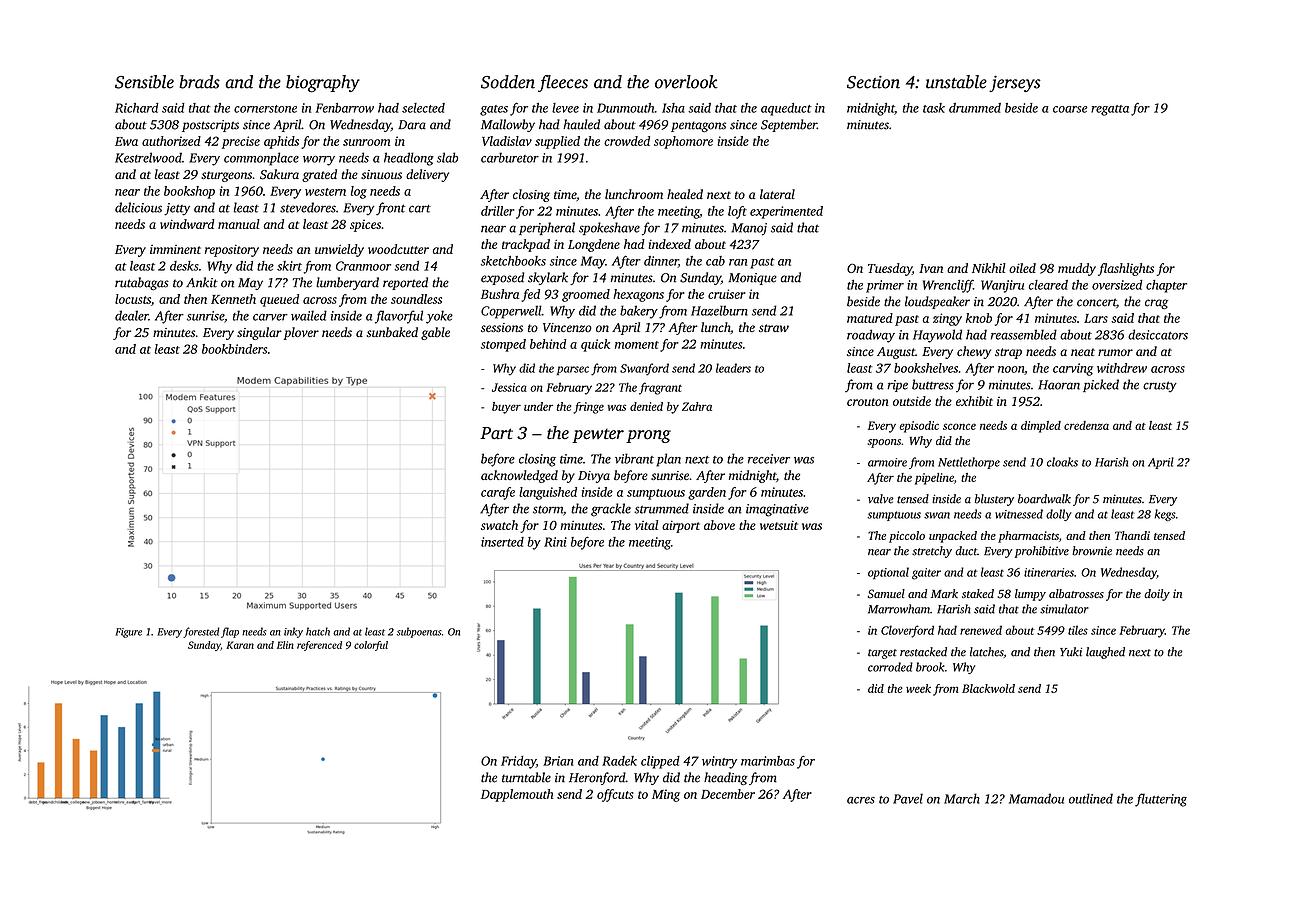 This page has height=924, width=1308. I want to click on unstable, so click(956, 82).
